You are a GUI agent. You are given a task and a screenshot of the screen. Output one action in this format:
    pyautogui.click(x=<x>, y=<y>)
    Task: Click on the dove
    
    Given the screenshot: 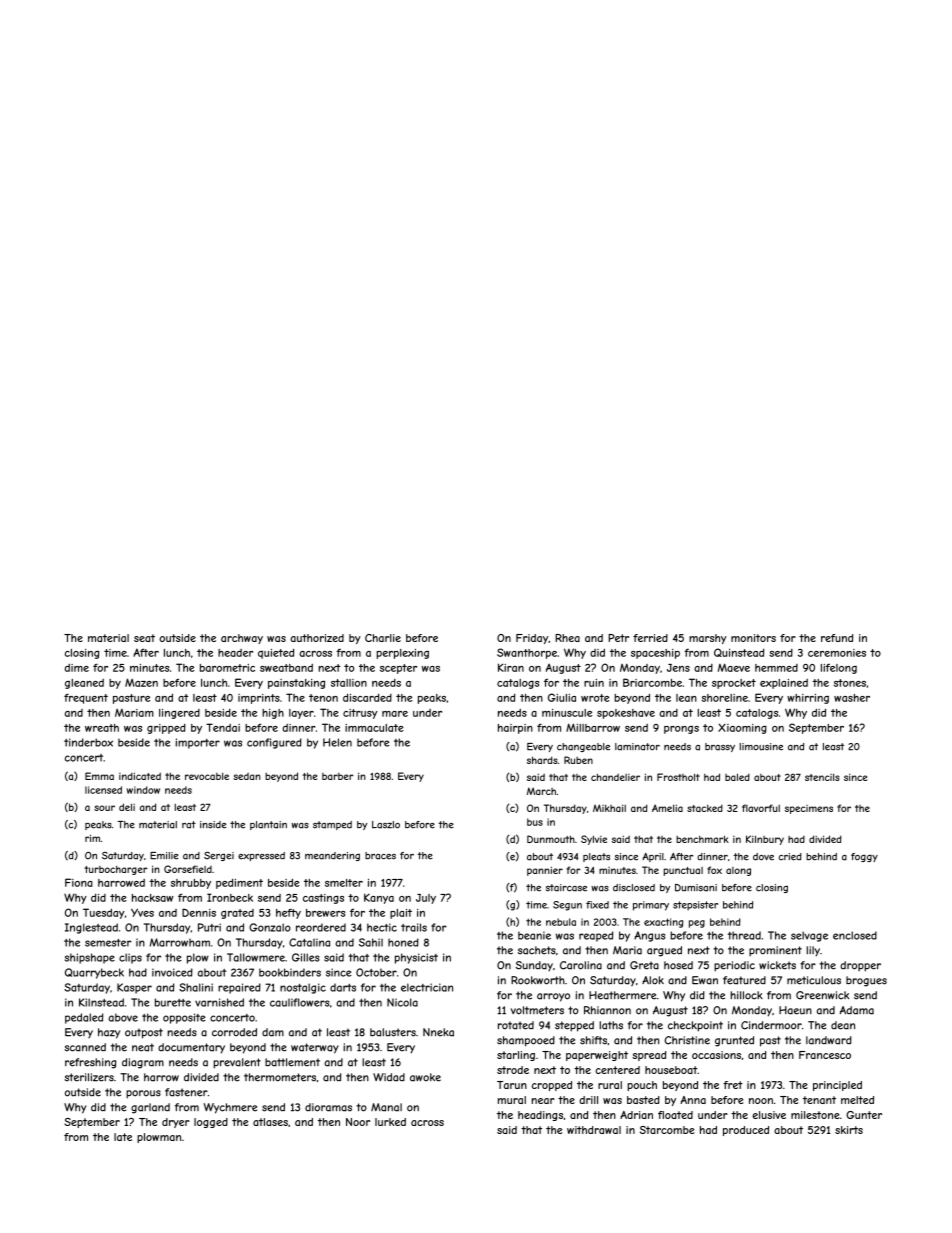 What is the action you would take?
    pyautogui.click(x=763, y=857)
